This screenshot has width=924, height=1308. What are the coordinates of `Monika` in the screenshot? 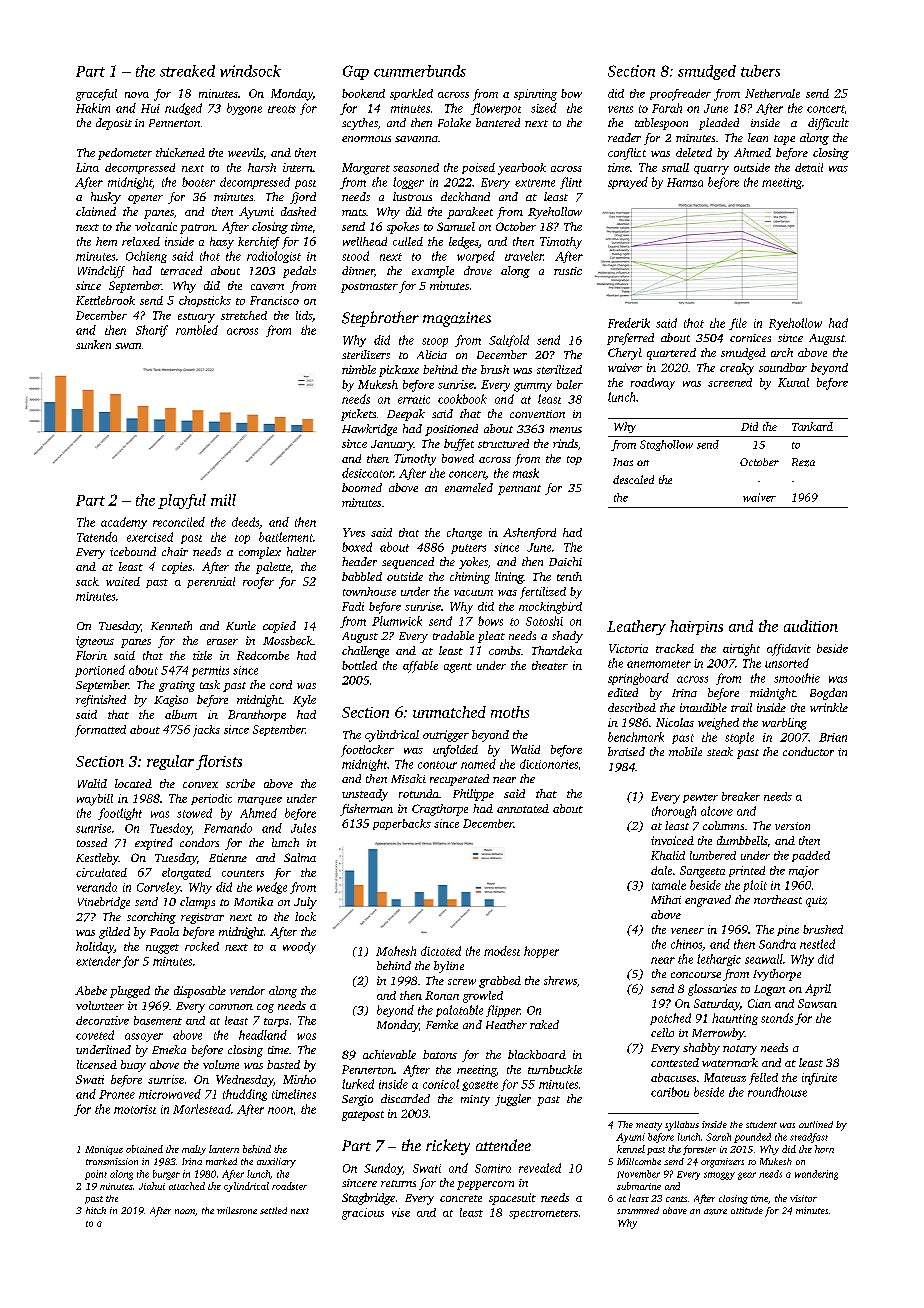 It's located at (253, 901).
